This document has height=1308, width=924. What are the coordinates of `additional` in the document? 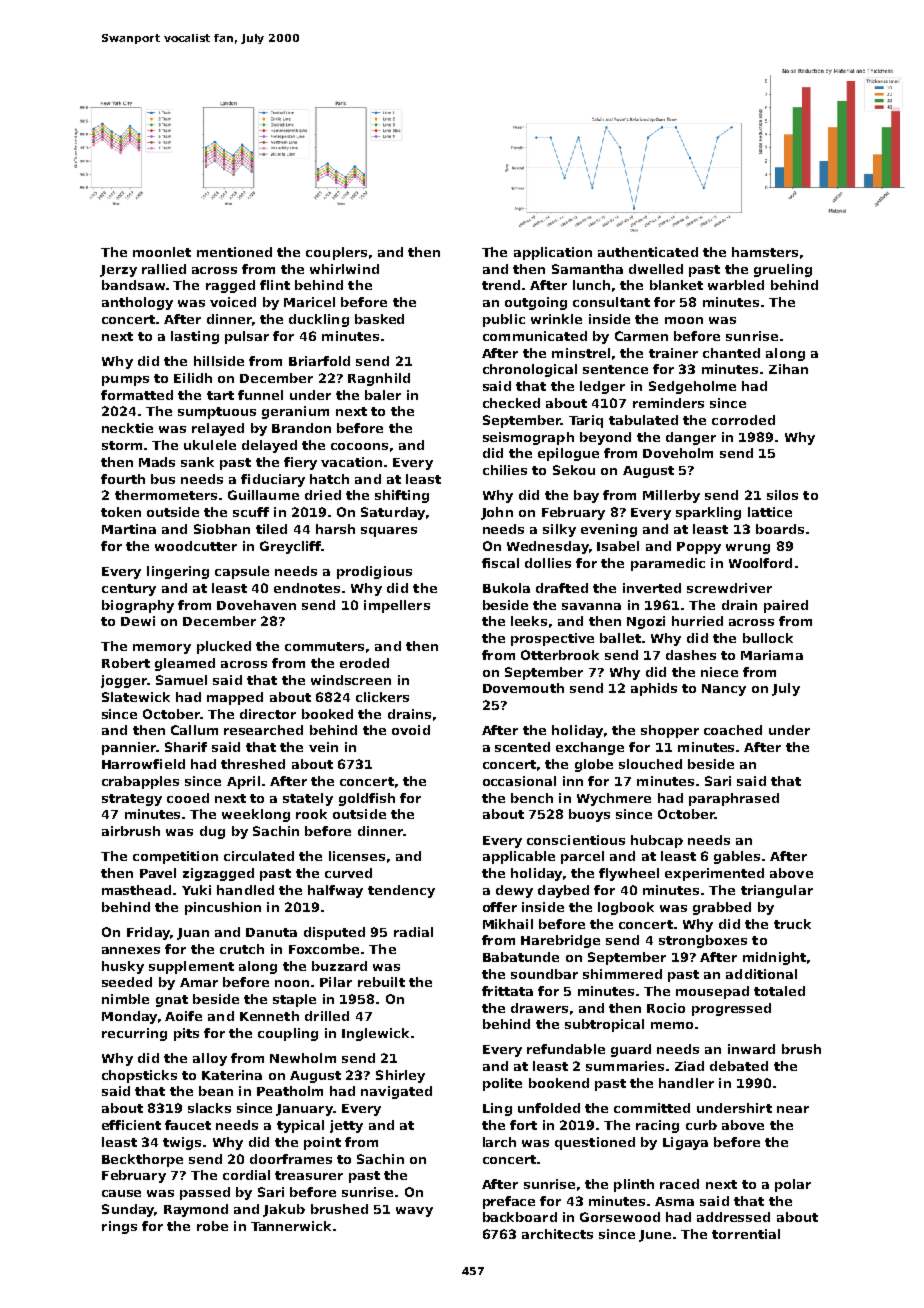 It's located at (761, 974).
